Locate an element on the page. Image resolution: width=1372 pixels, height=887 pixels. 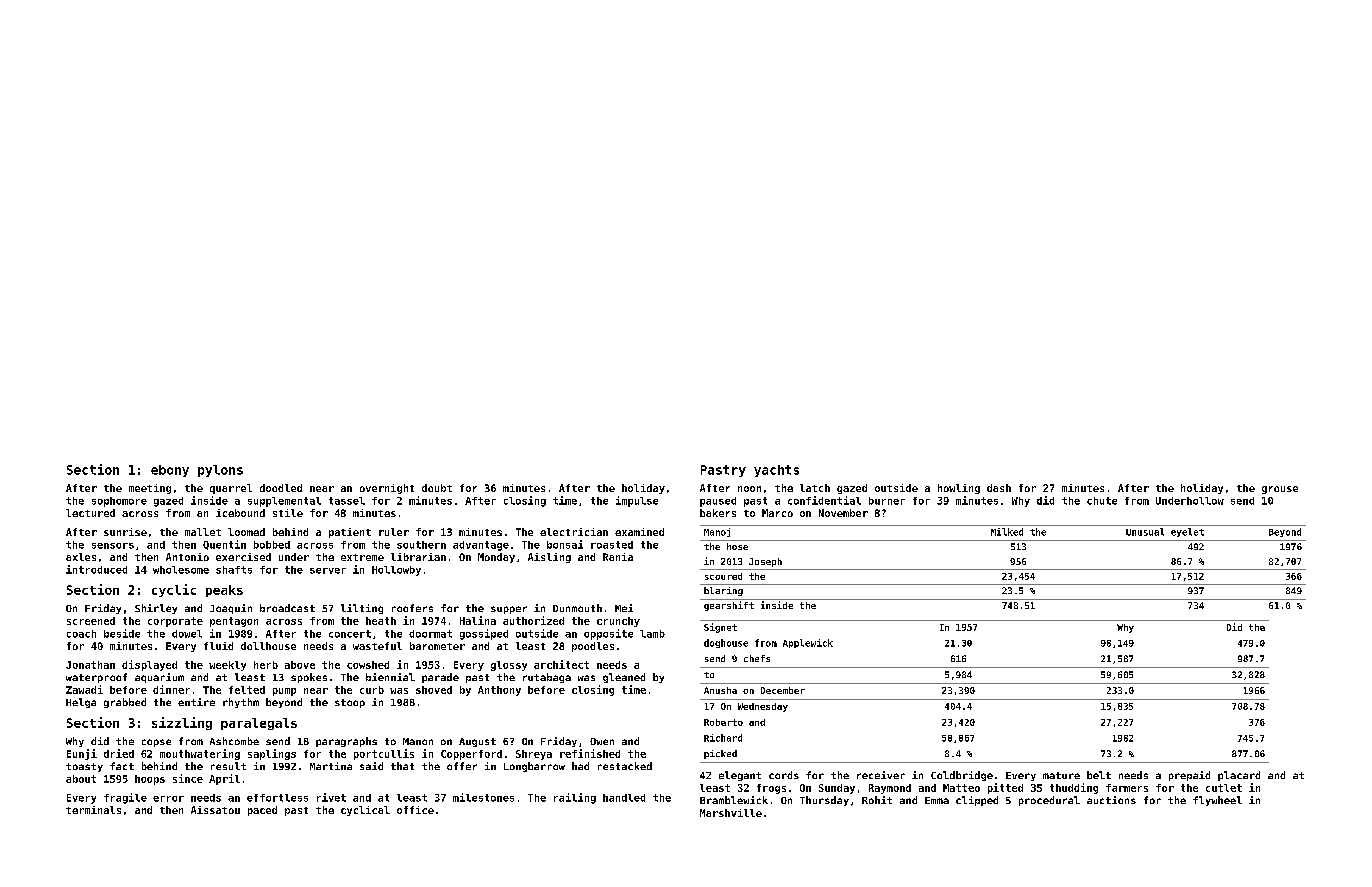
Roberto is located at coordinates (723, 722).
